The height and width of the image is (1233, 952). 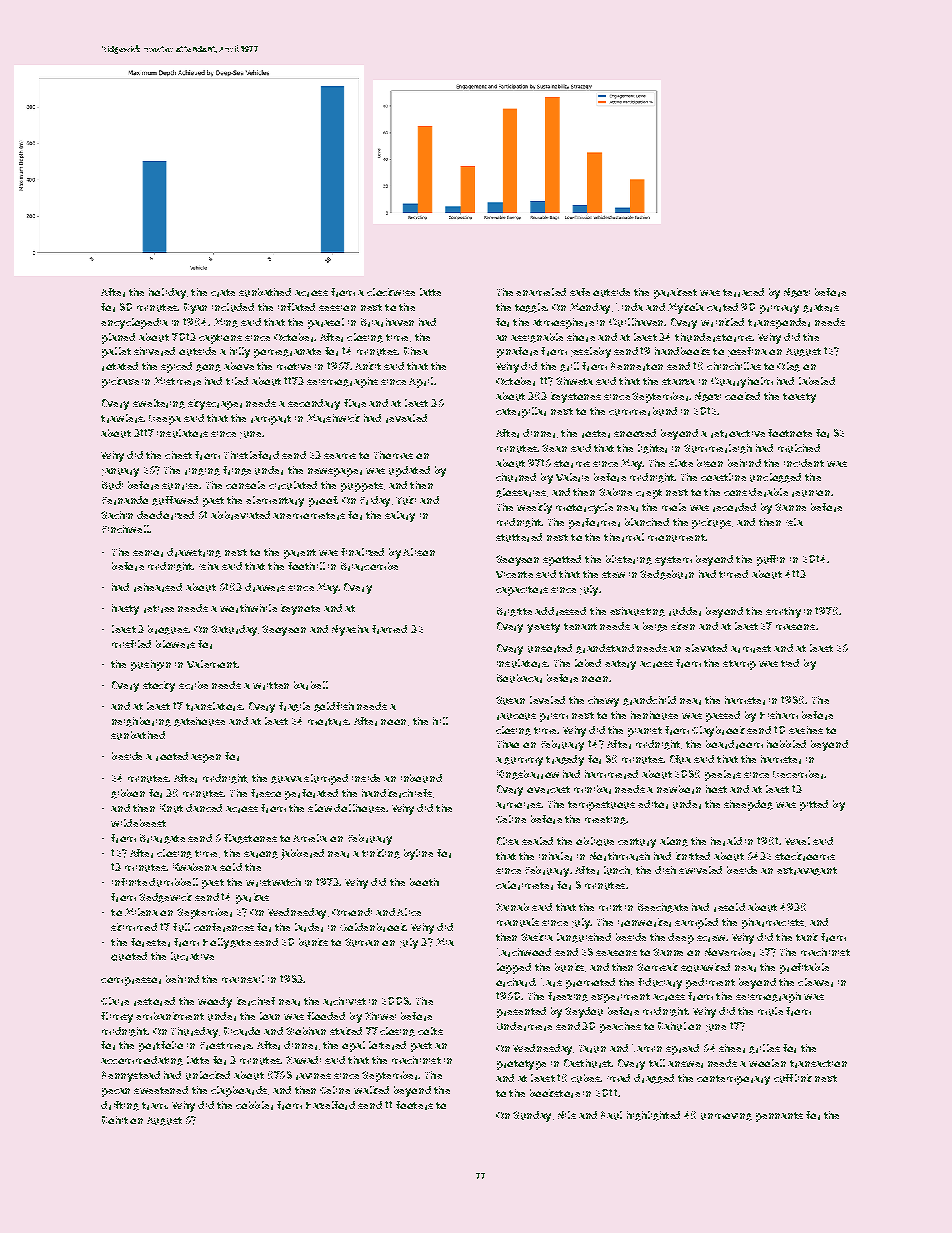 I want to click on footers, so click(x=414, y=1105).
